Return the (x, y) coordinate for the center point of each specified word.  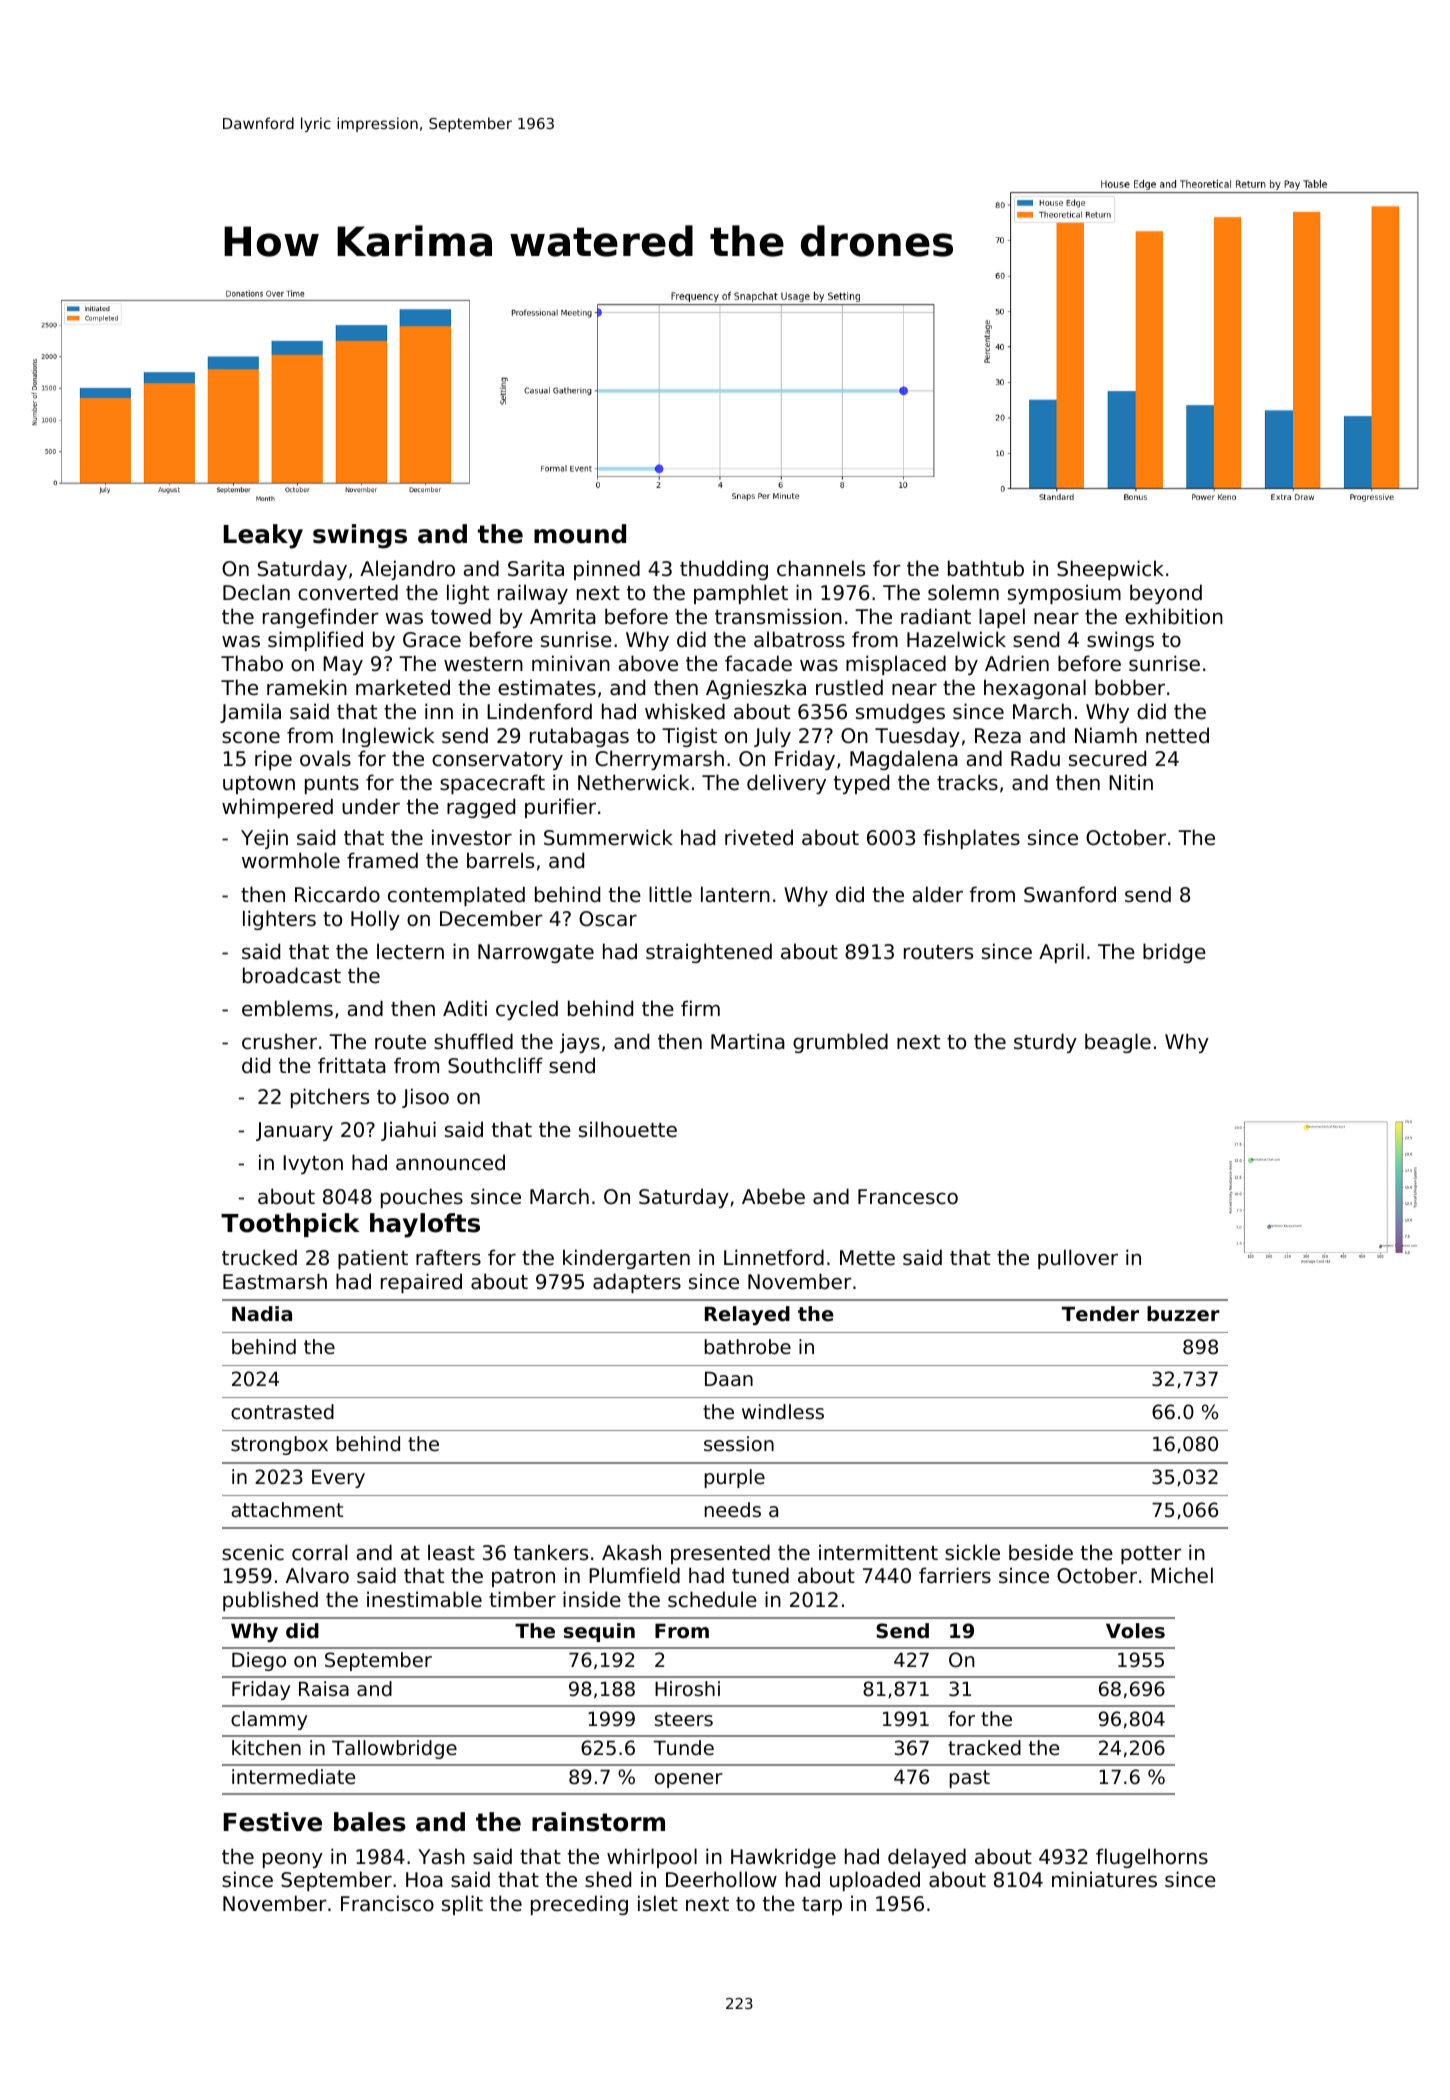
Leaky (263, 536)
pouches (422, 1198)
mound (580, 534)
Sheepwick (1110, 570)
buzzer (1183, 1314)
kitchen (266, 1748)
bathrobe (748, 1347)
